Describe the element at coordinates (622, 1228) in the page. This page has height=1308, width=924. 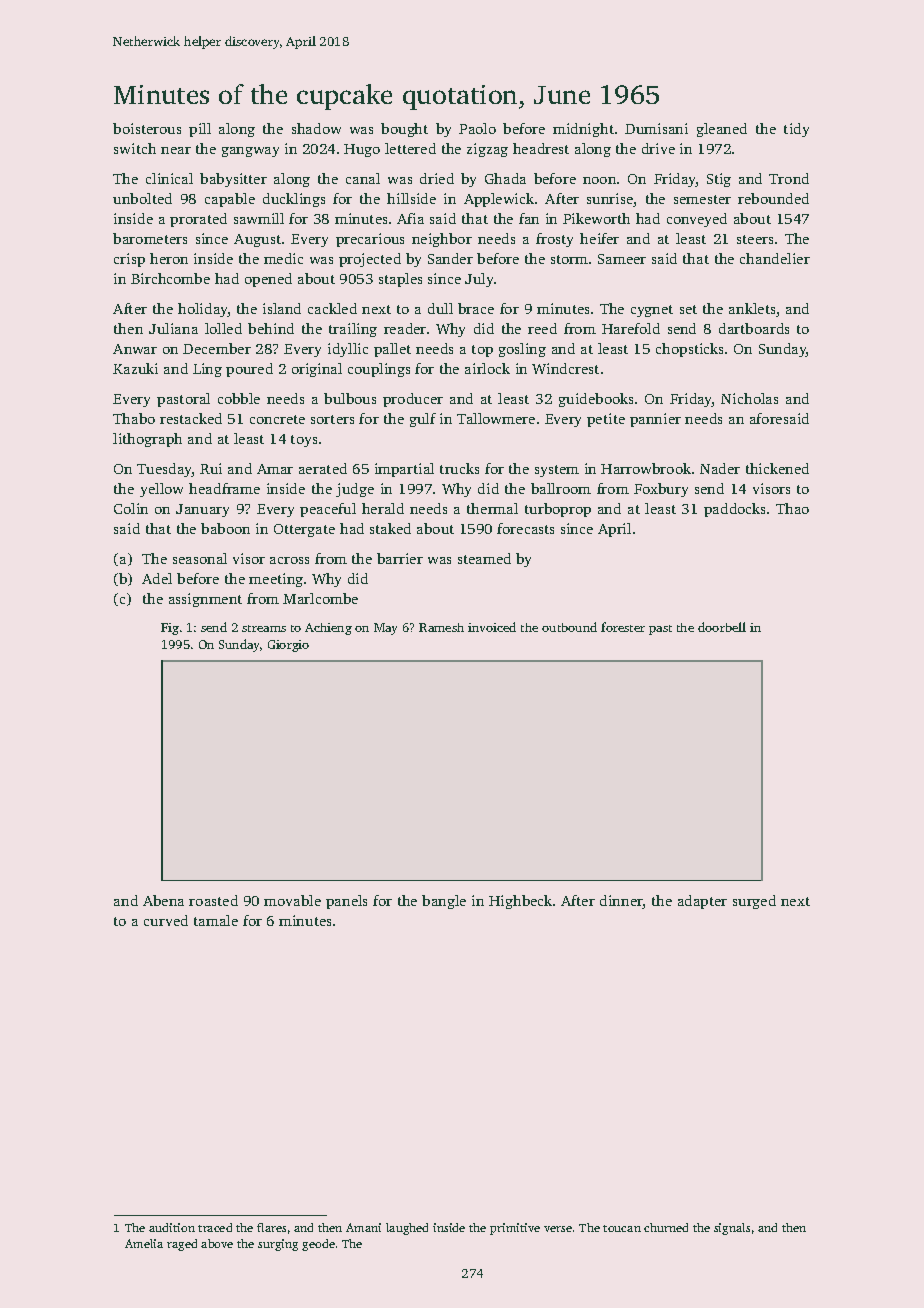
I see `toucan` at that location.
